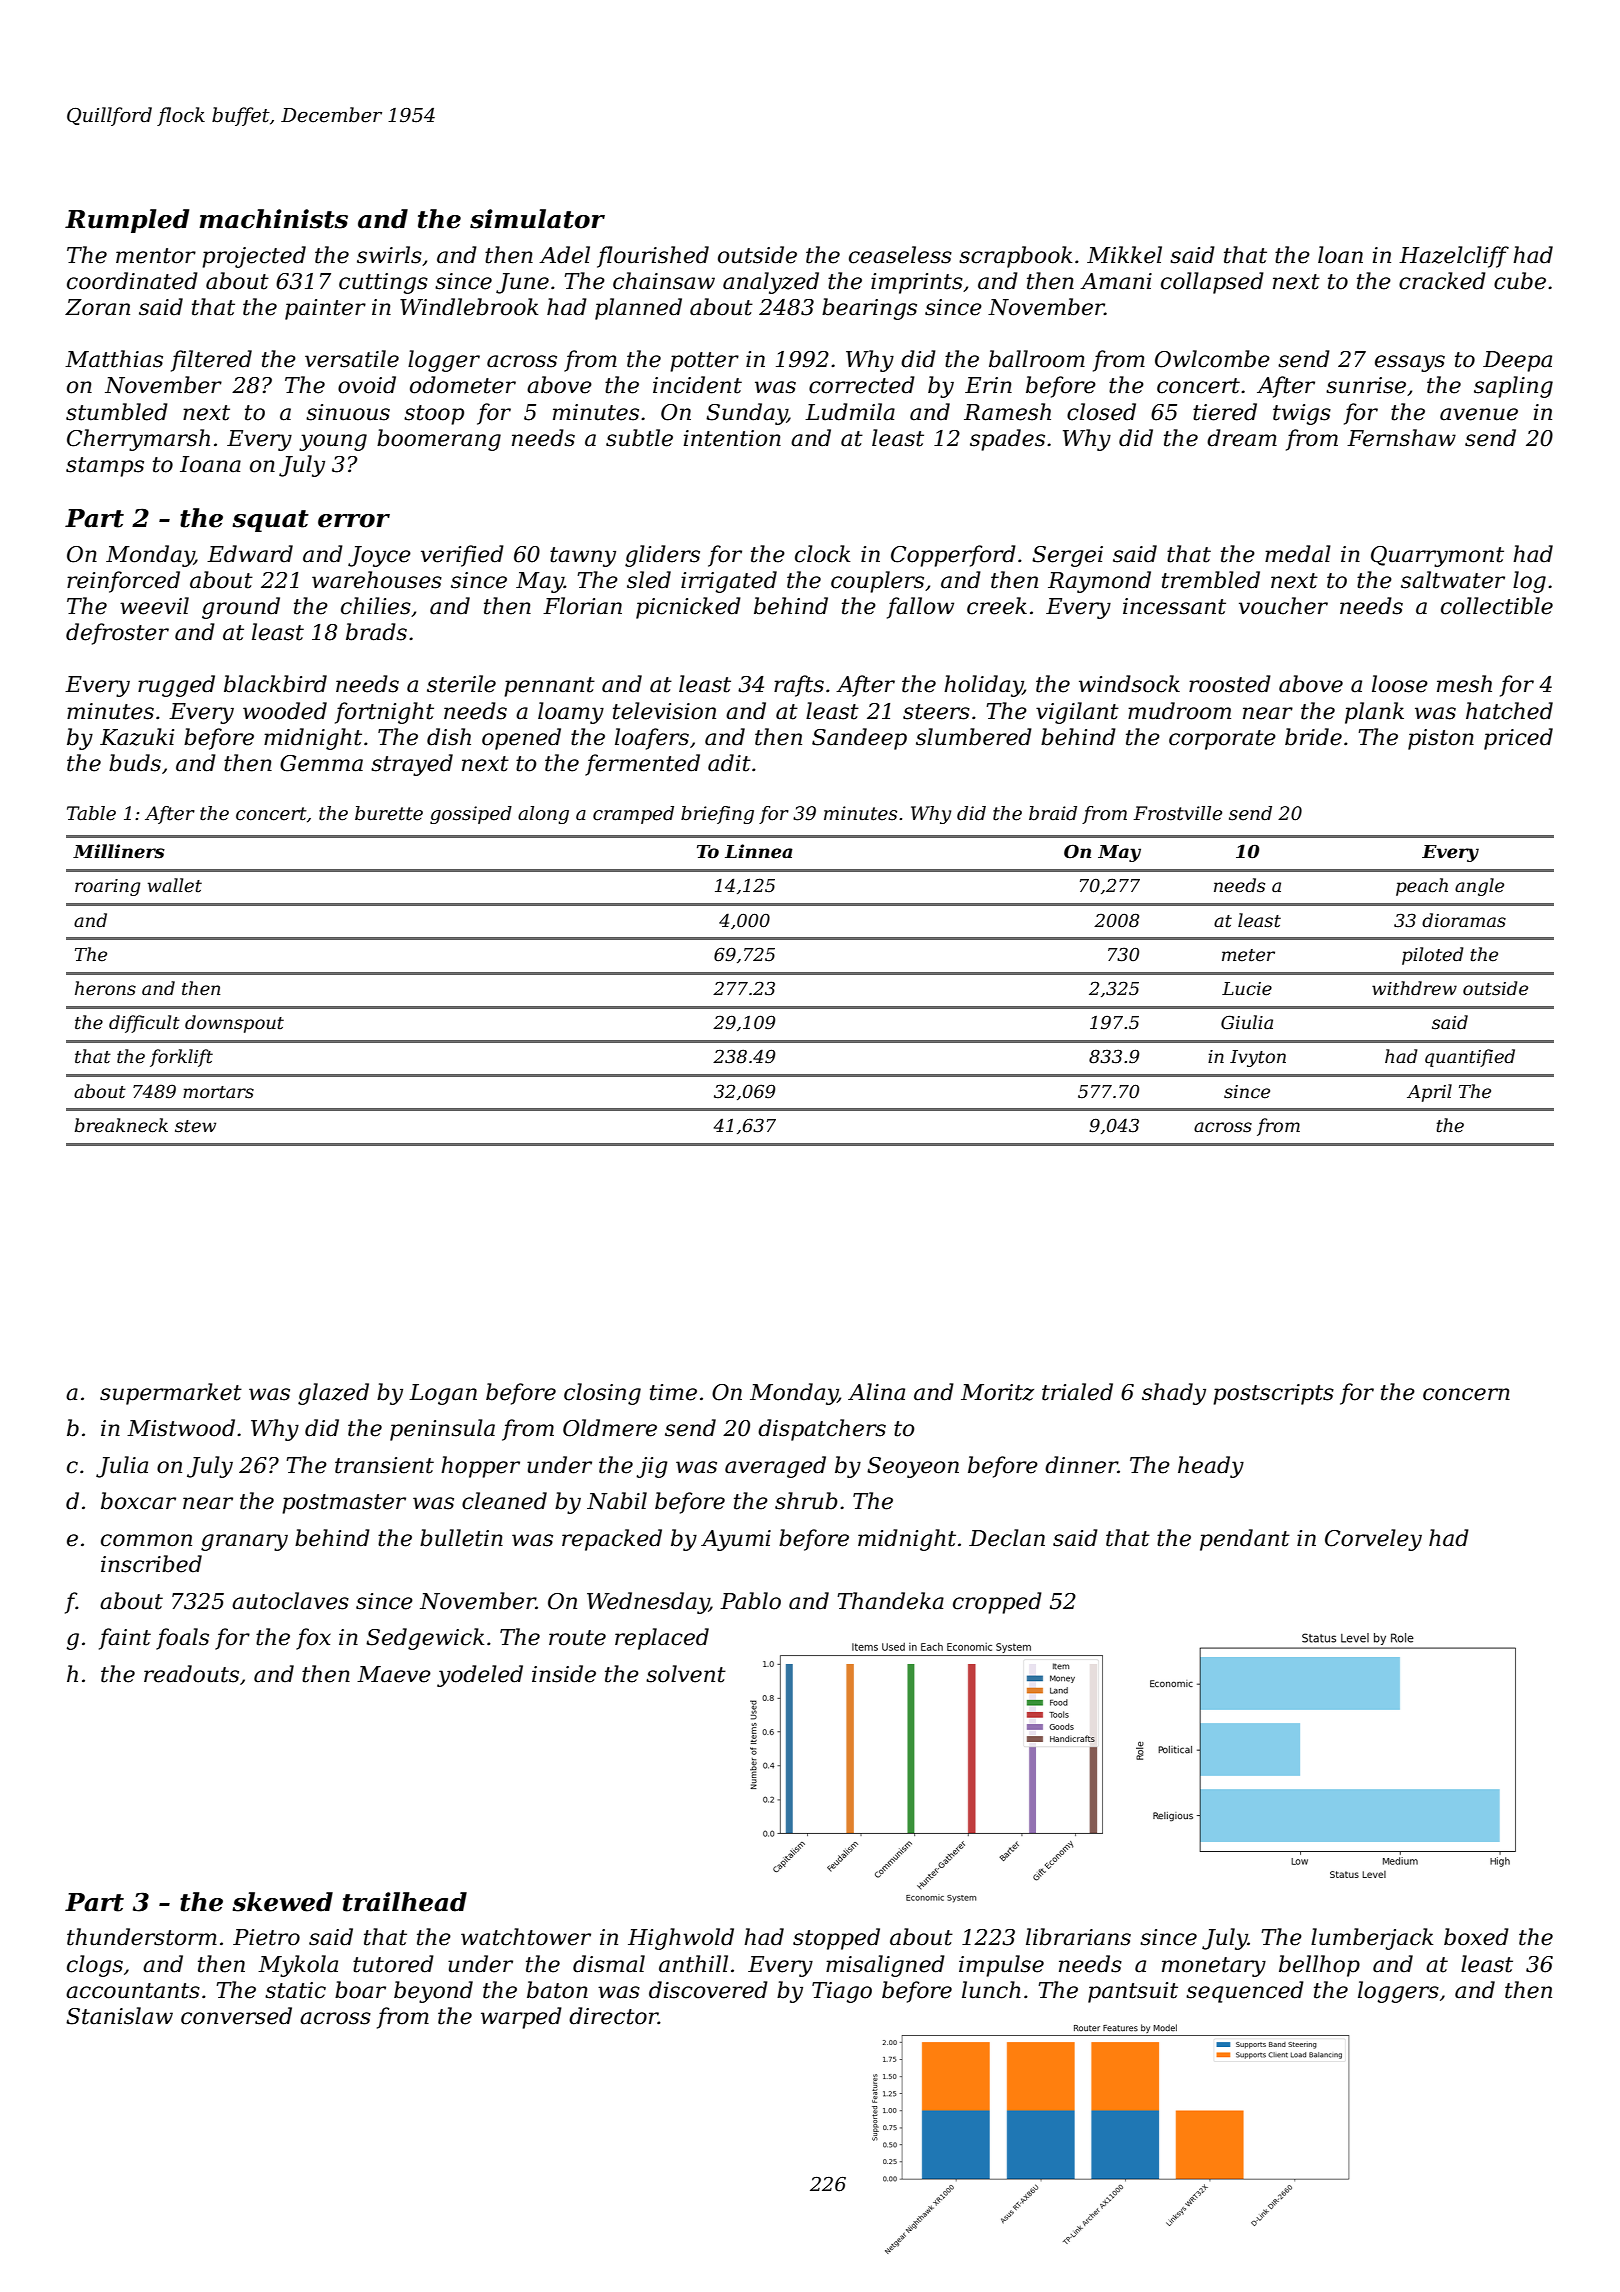 This screenshot has width=1620, height=2292. Describe the element at coordinates (602, 1394) in the screenshot. I see `closing` at that location.
